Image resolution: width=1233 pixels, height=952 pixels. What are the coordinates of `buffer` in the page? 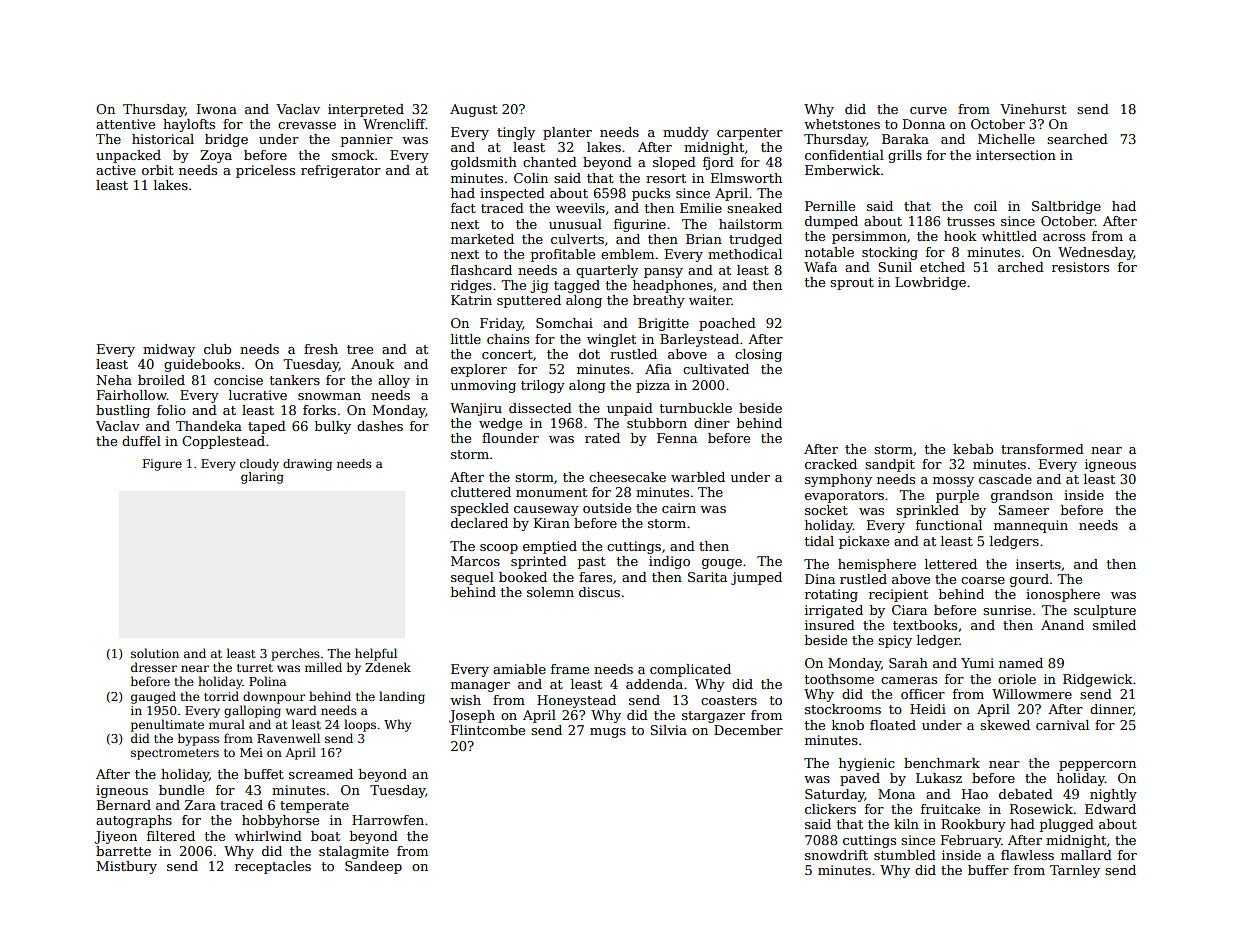 It's located at (988, 870).
